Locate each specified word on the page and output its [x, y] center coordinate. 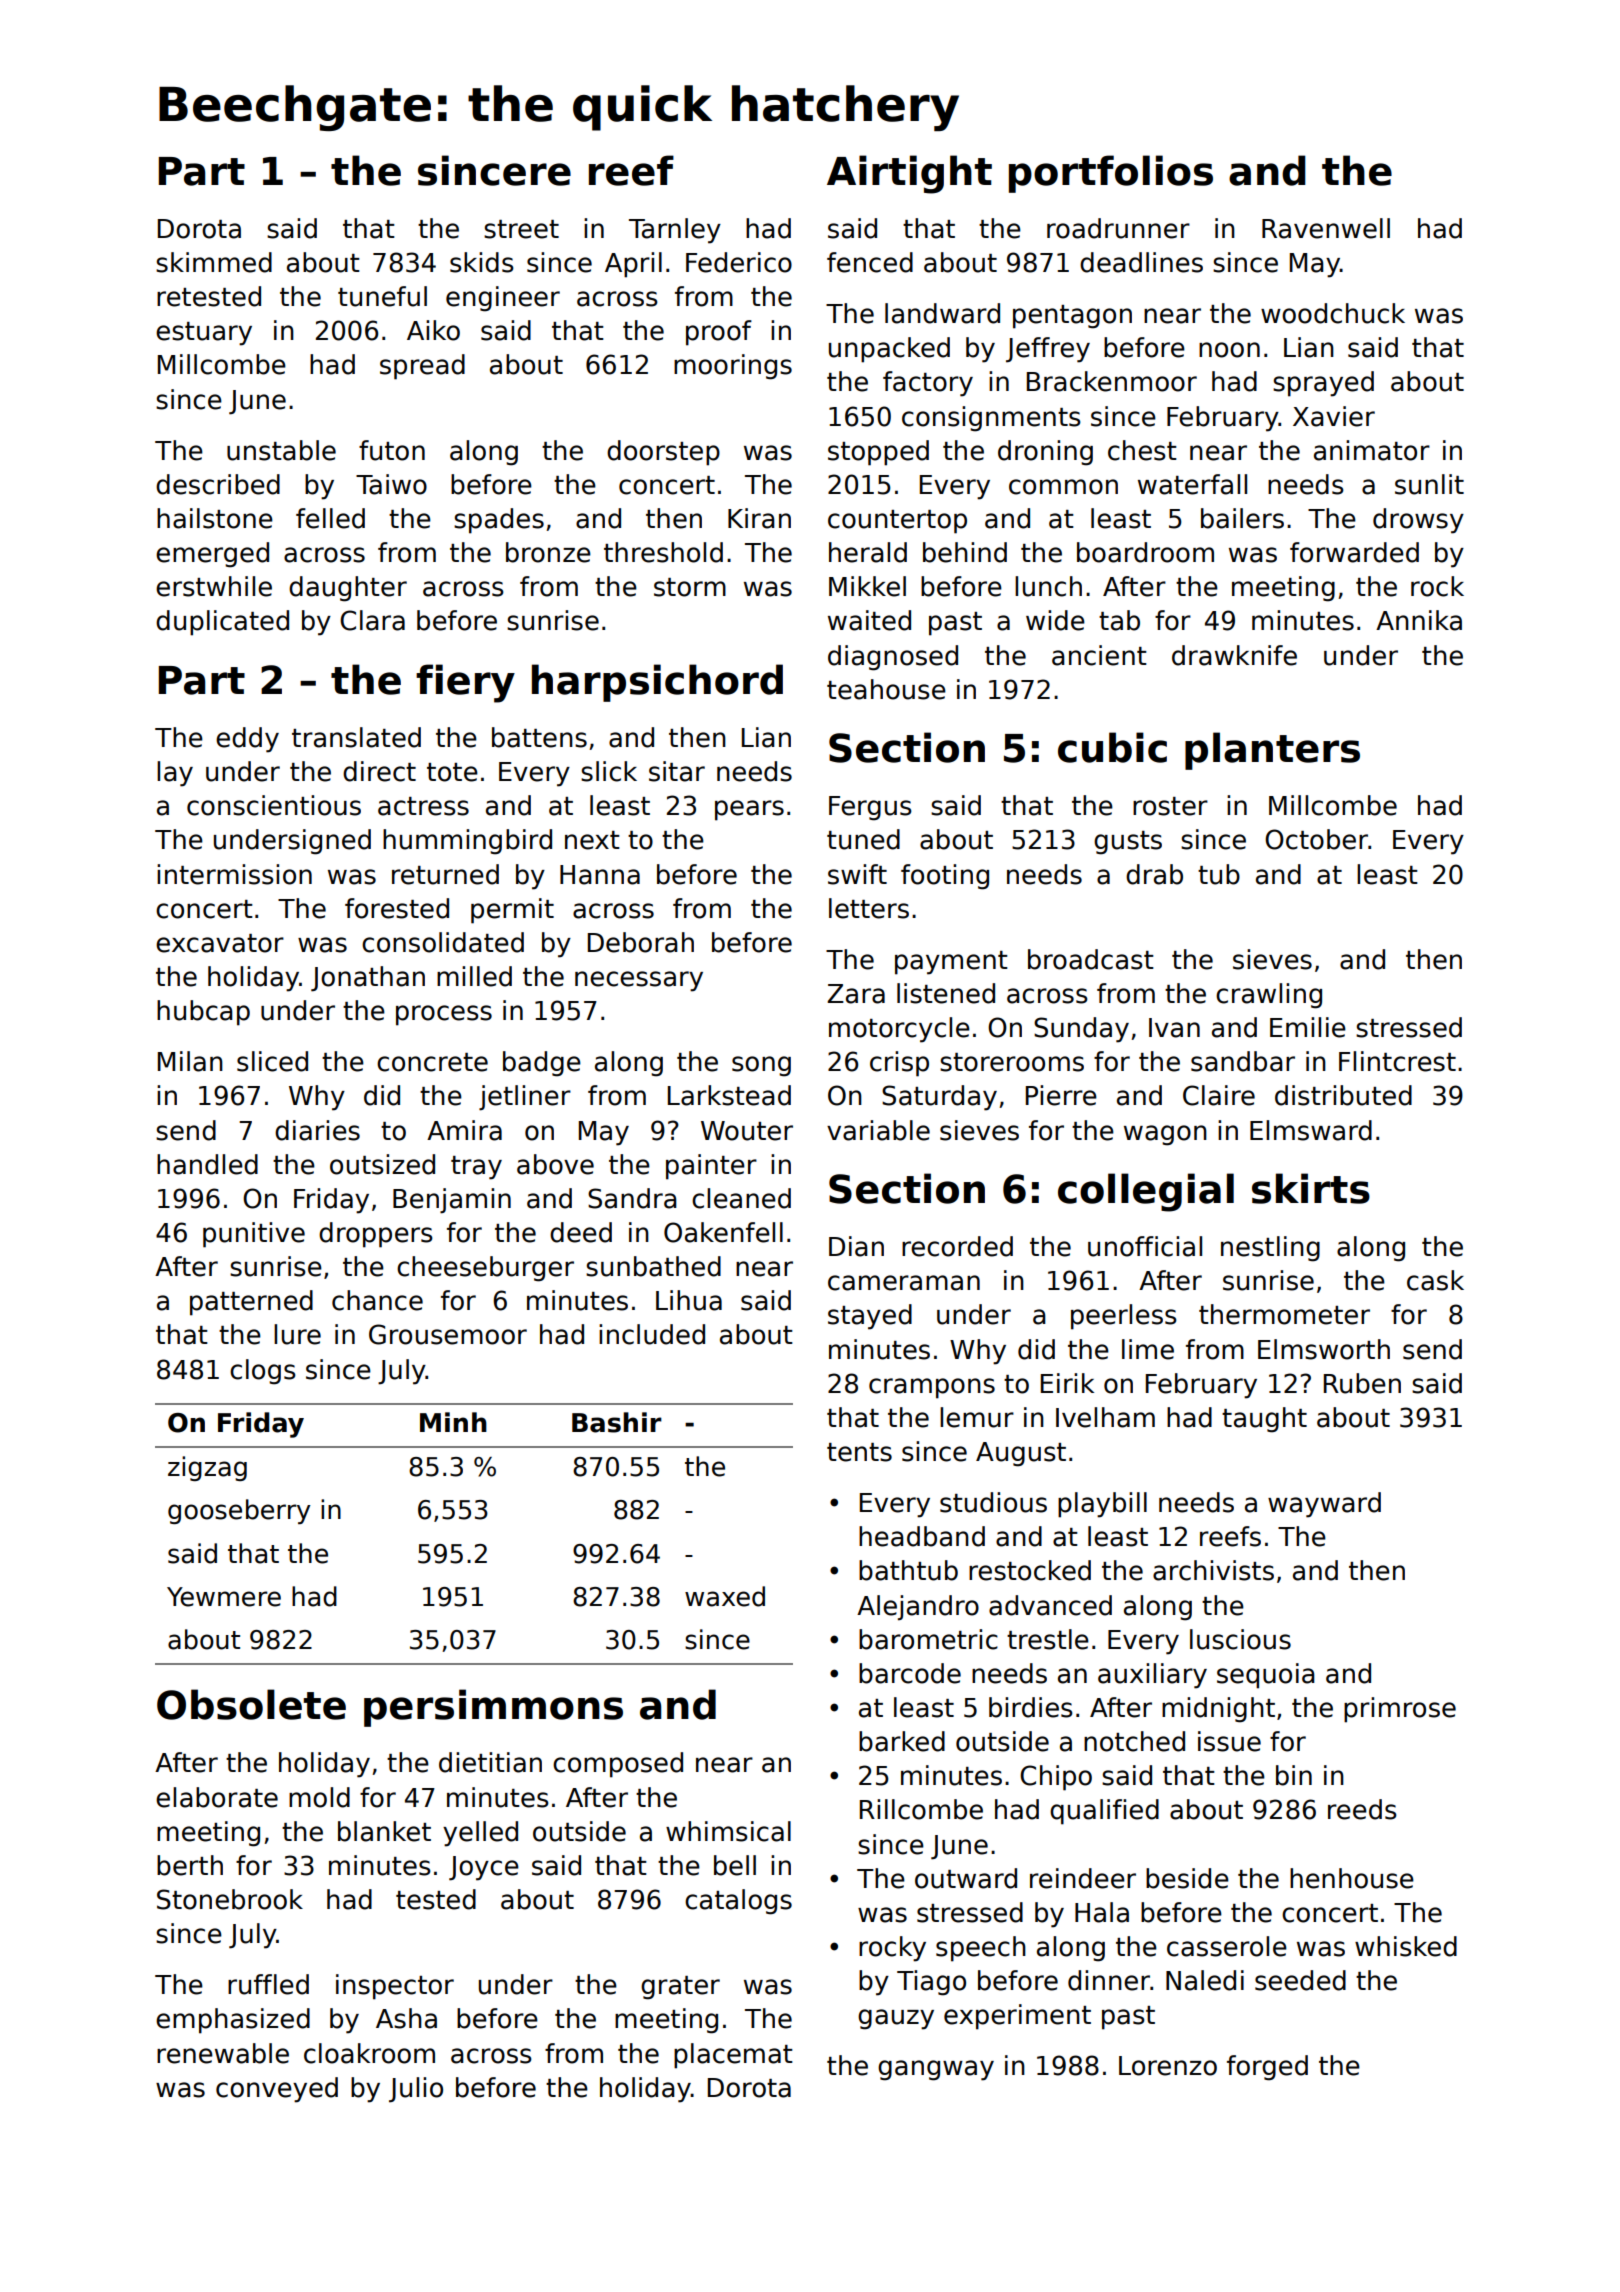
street [521, 229]
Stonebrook [230, 1899]
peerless [1124, 1317]
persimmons [493, 1708]
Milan [190, 1061]
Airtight [909, 174]
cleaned [741, 1198]
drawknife [1234, 655]
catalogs [738, 1902]
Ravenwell [1326, 228]
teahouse [886, 689]
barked [902, 1741]
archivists [1213, 1570]
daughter [348, 589]
